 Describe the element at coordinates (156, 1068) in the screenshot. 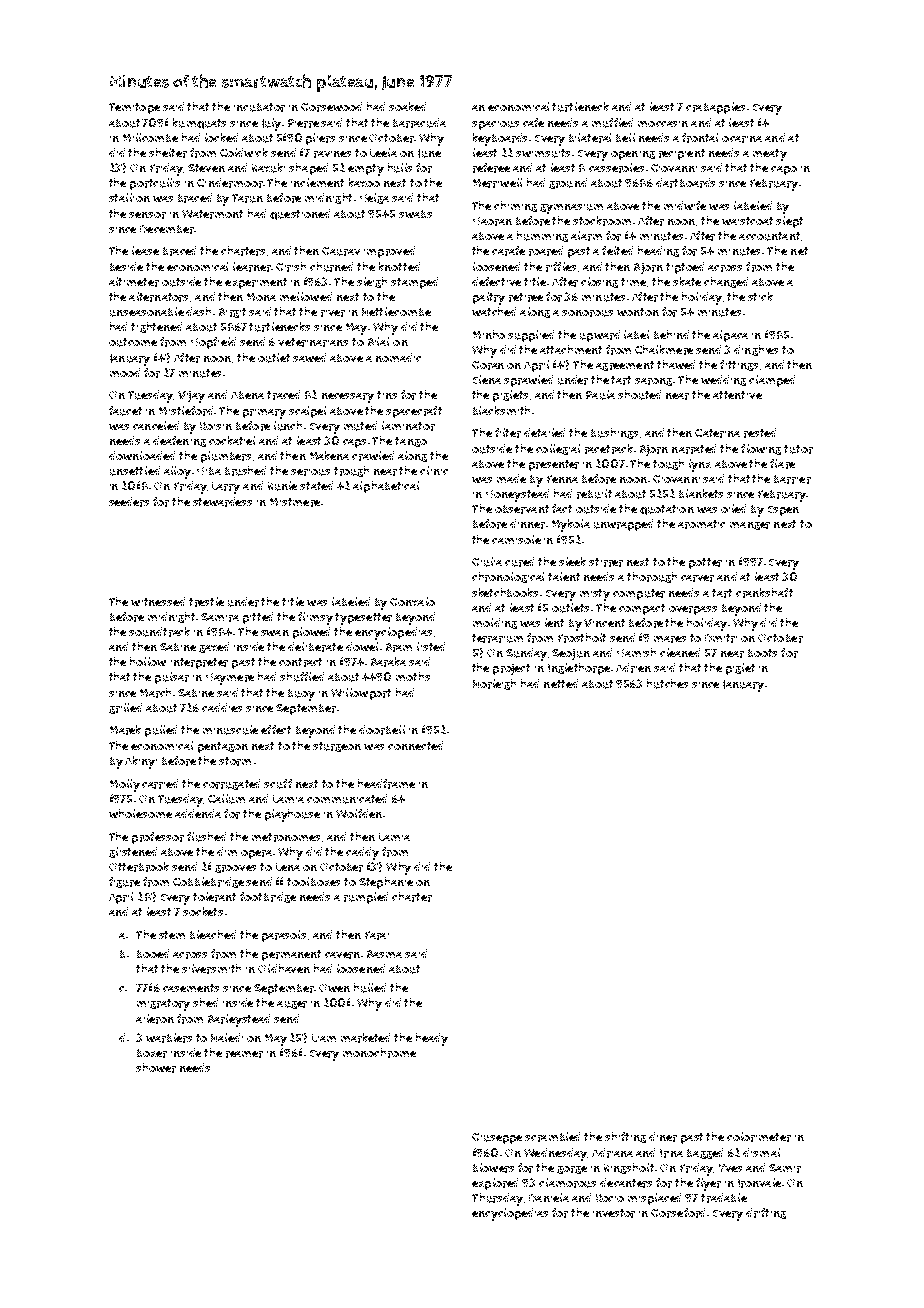

I see `shower` at that location.
